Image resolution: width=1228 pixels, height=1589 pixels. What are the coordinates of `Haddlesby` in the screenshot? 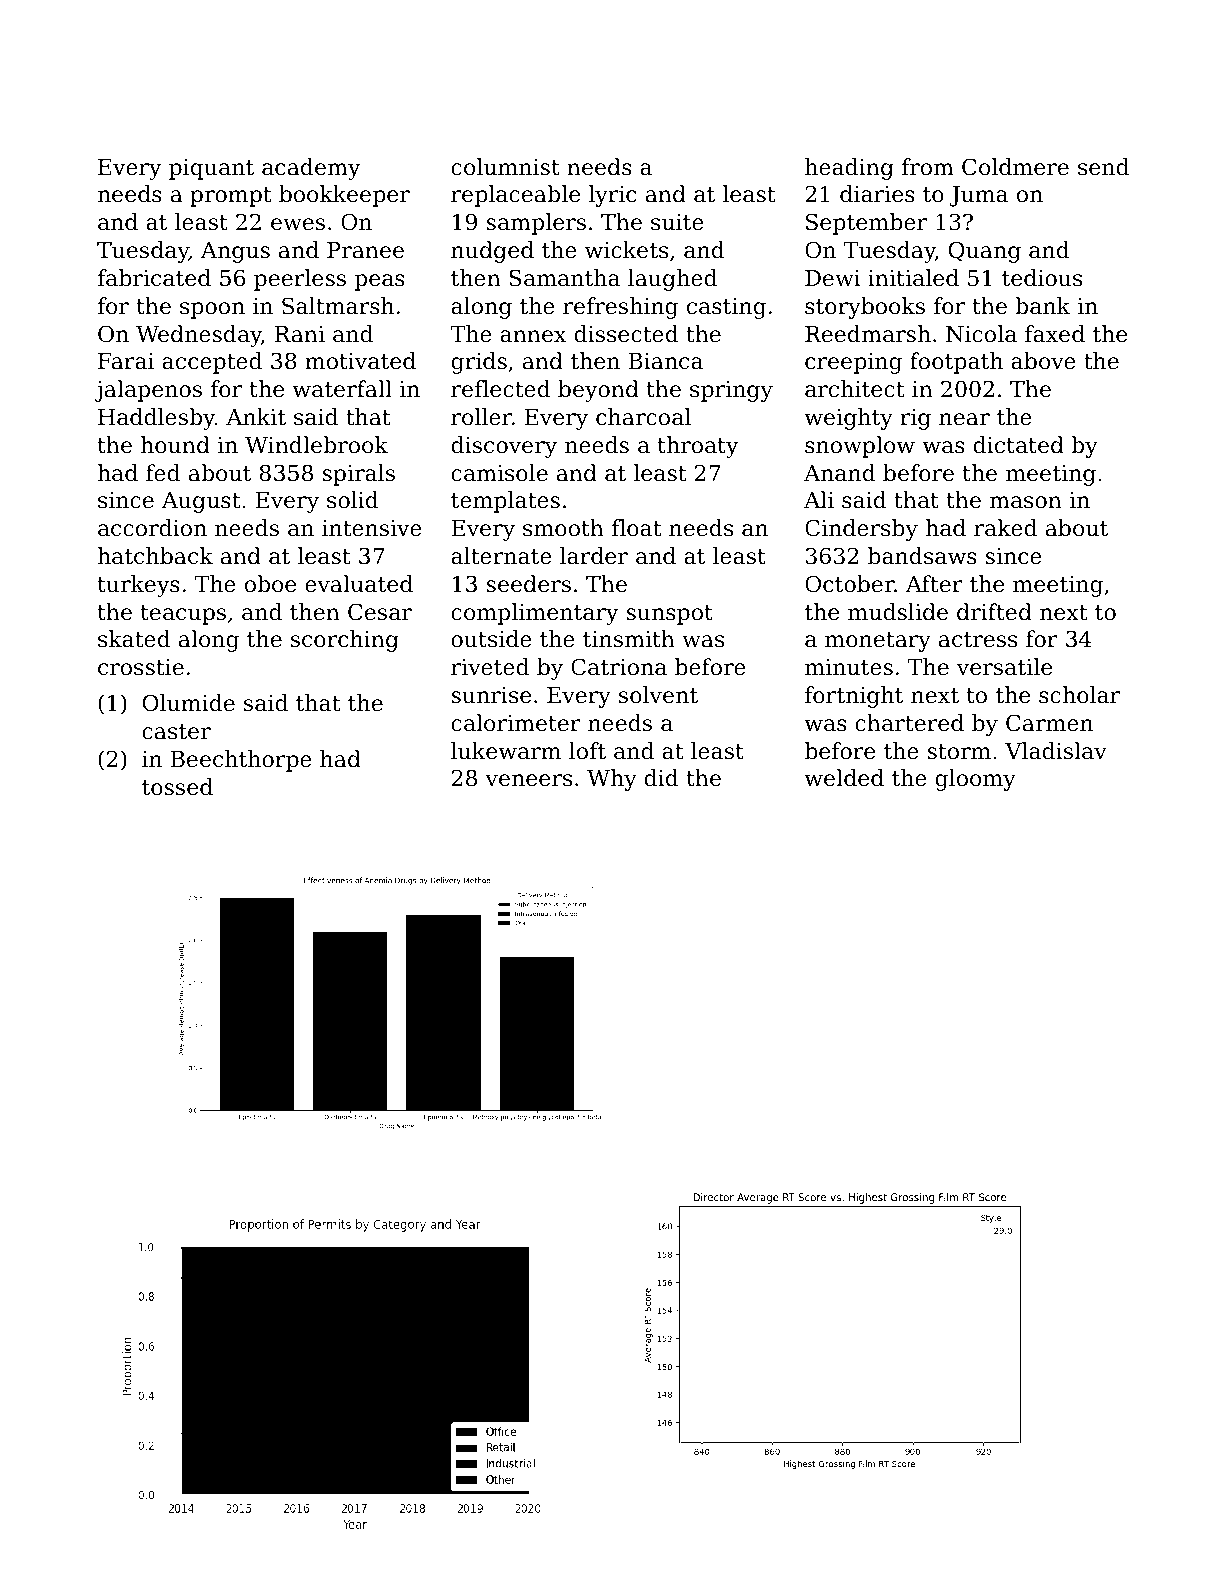 It's located at (156, 419).
